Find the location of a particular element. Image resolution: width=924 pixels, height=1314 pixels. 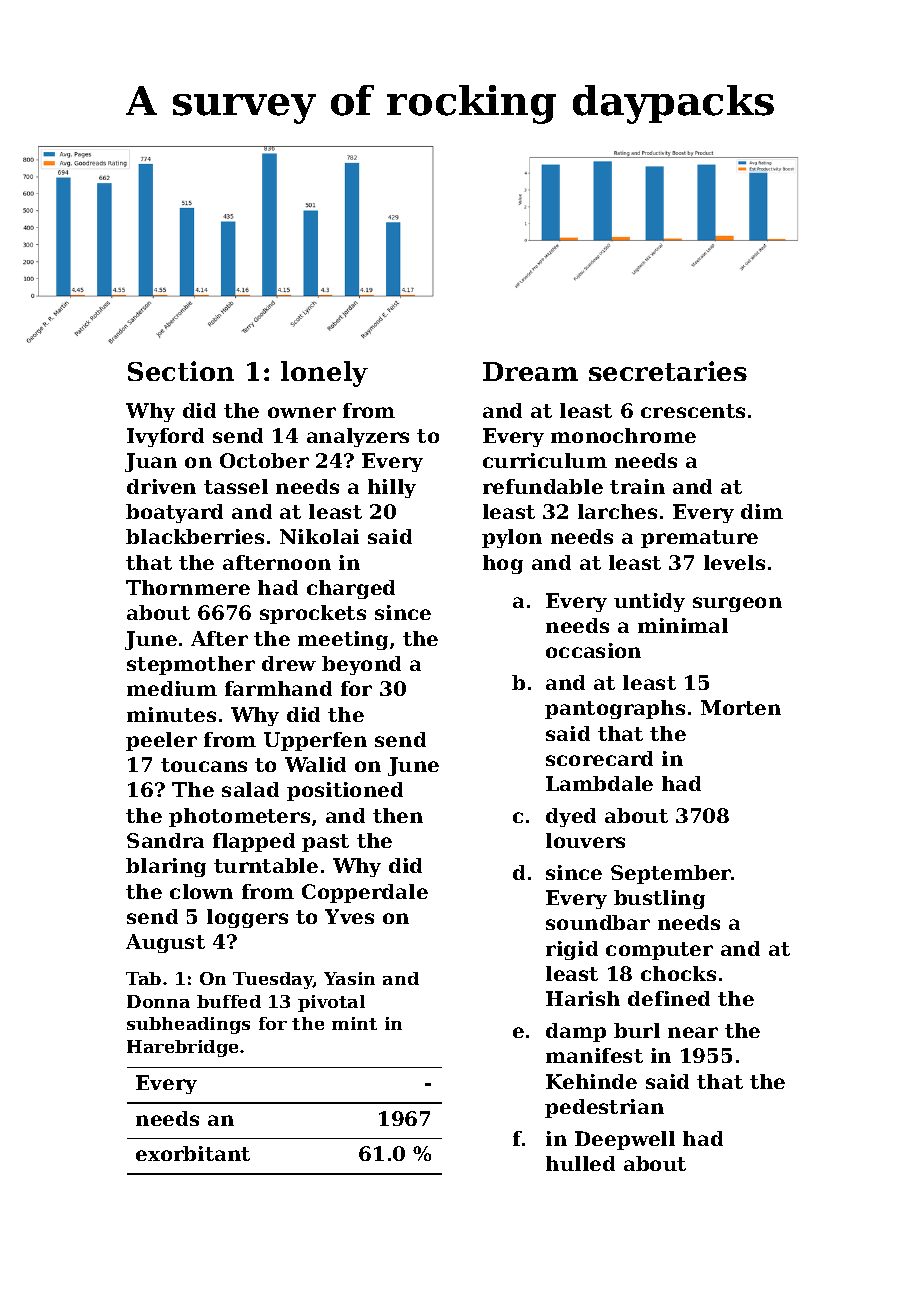

exorbitant is located at coordinates (193, 1153).
